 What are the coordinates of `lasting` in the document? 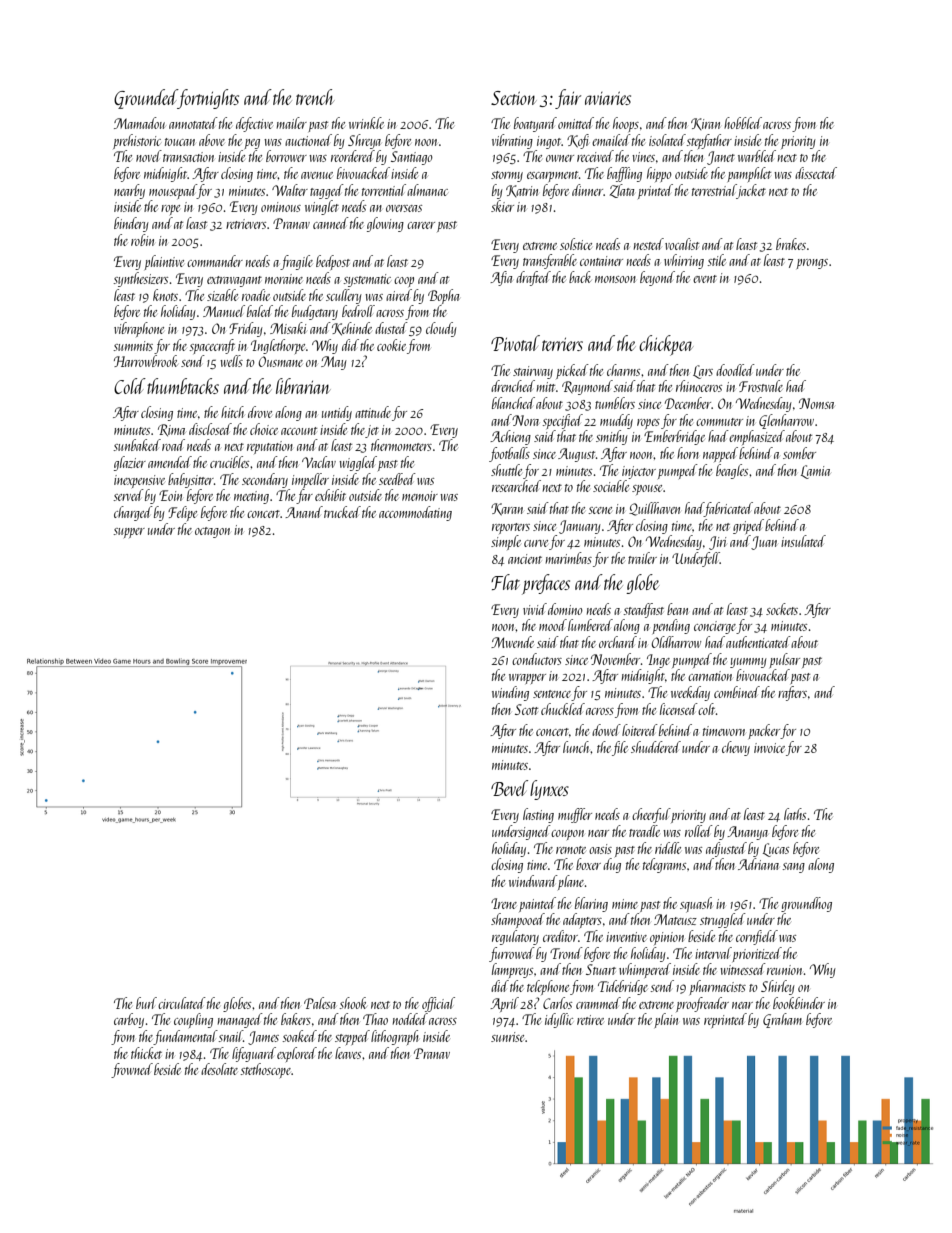 It's located at (538, 815).
